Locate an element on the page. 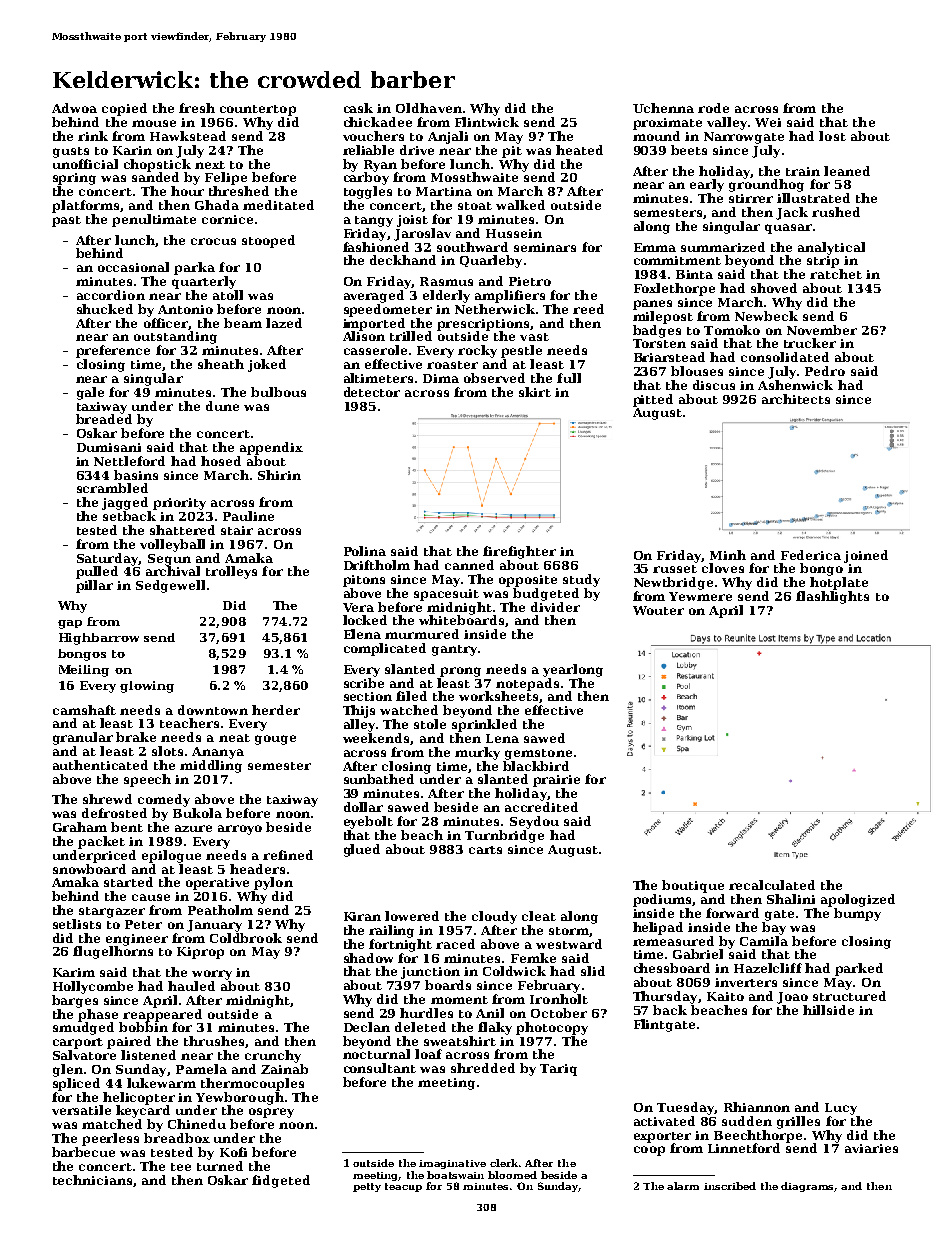 Image resolution: width=952 pixels, height=1233 pixels. aviaries is located at coordinates (871, 1148).
